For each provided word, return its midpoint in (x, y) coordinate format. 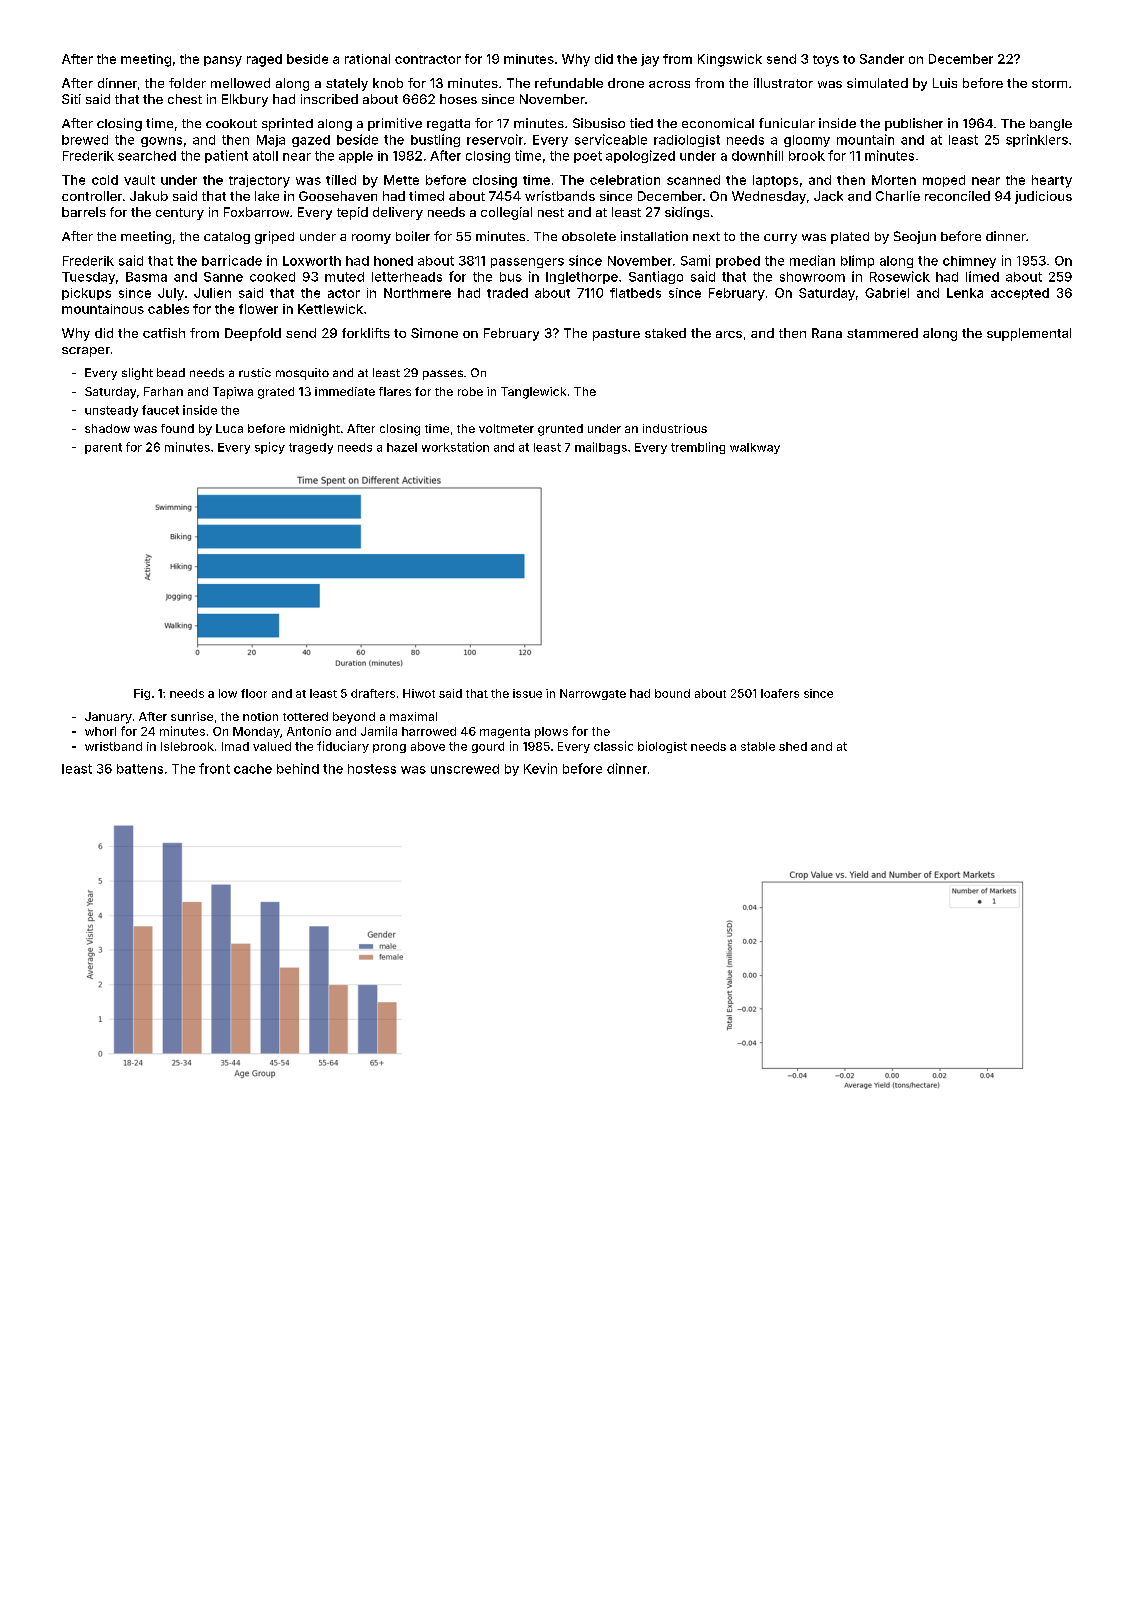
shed (793, 746)
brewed (85, 140)
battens (140, 769)
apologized (640, 156)
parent (103, 448)
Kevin (540, 768)
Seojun (915, 237)
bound (672, 693)
